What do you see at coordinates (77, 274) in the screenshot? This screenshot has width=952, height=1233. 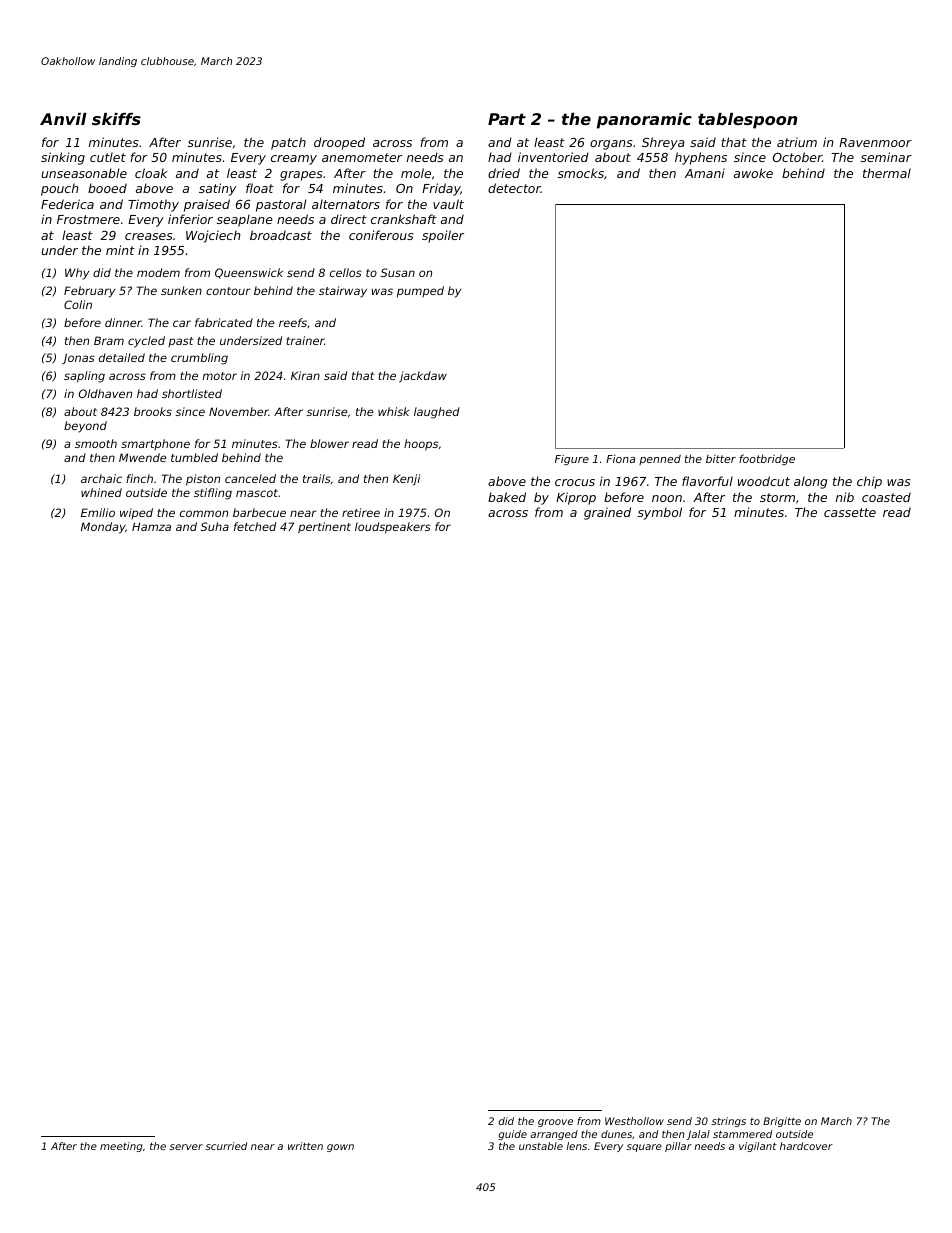 I see `Why` at bounding box center [77, 274].
